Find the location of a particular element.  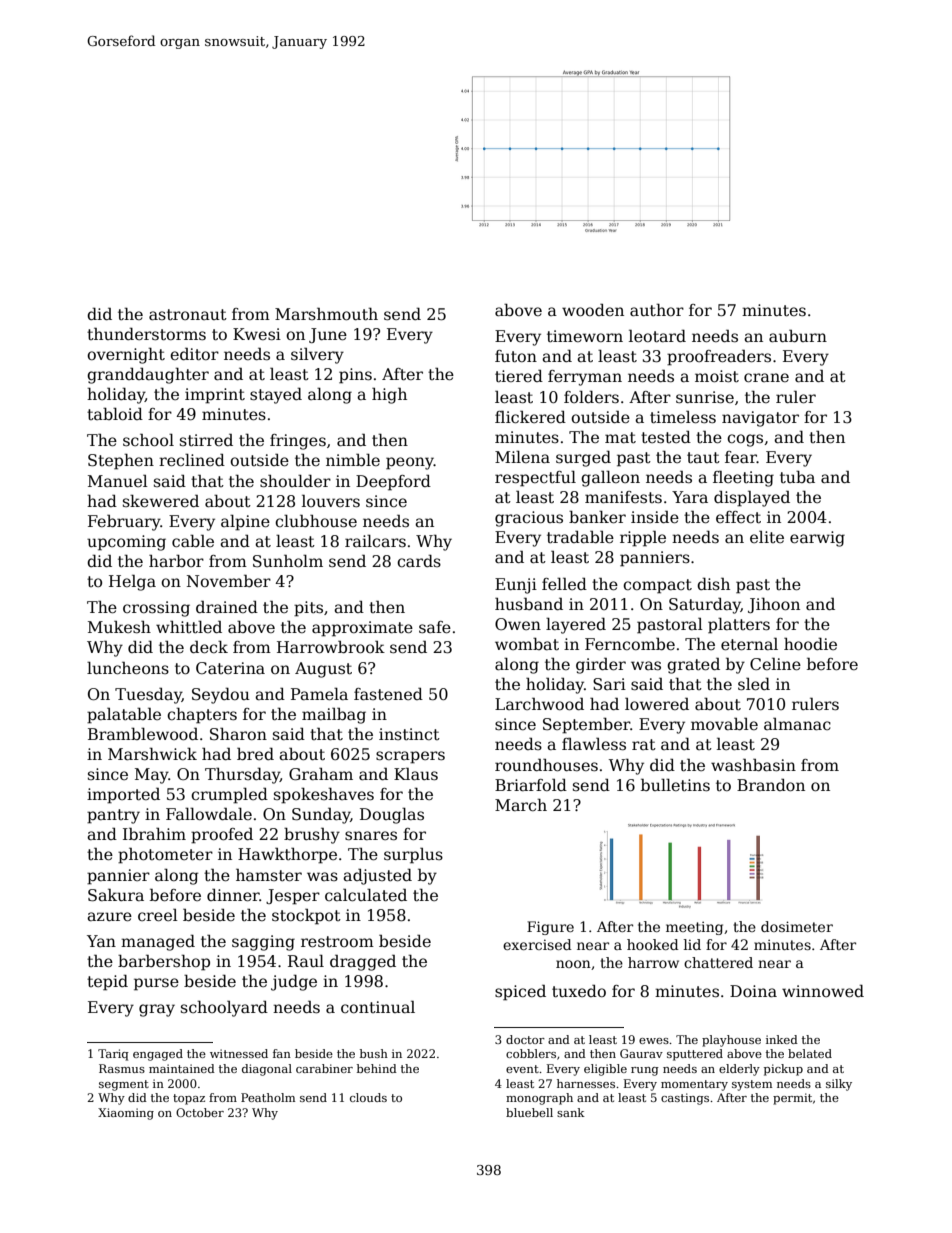

eligible is located at coordinates (605, 1070).
